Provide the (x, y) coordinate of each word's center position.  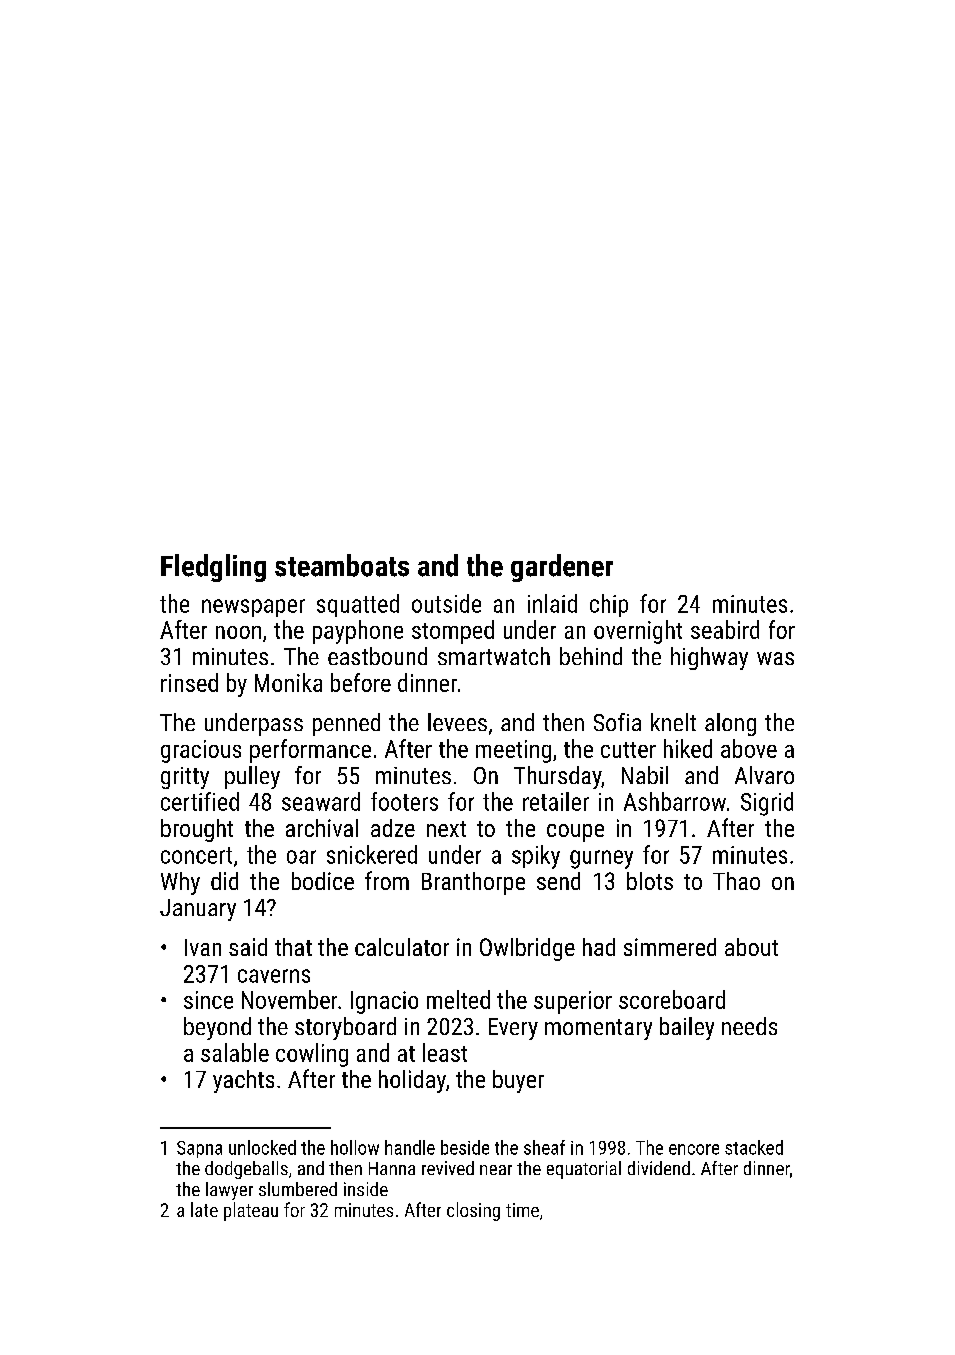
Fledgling (213, 568)
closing (473, 1211)
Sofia (617, 722)
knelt (673, 722)
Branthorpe (473, 883)
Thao (736, 881)
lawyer (229, 1191)
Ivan (203, 947)
